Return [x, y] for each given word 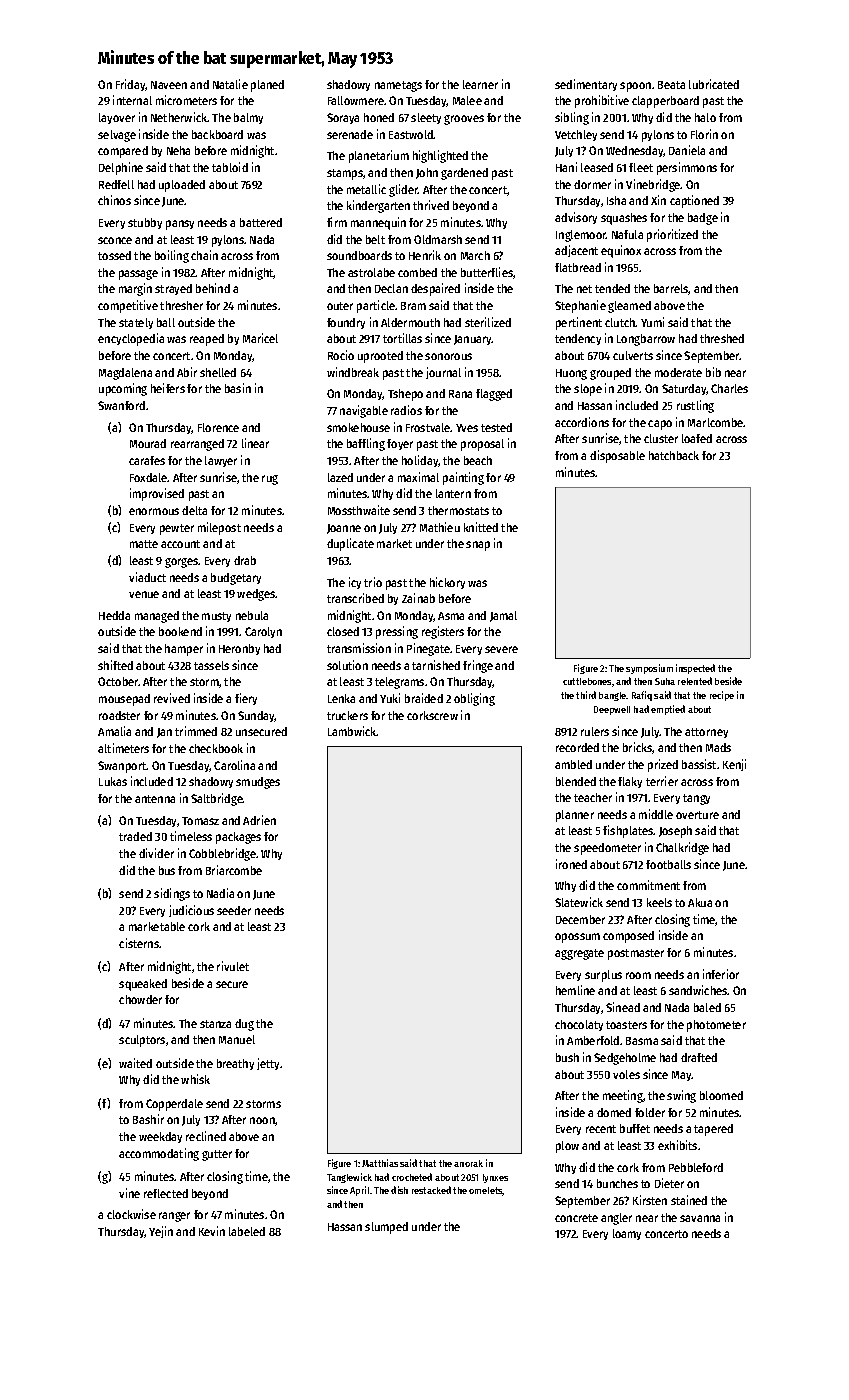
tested [496, 427]
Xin [658, 200]
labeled [247, 1231]
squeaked [143, 985]
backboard [217, 134]
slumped [386, 1228]
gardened [464, 174]
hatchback [674, 455]
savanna [700, 1218]
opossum [577, 938]
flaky [630, 782]
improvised [157, 494]
